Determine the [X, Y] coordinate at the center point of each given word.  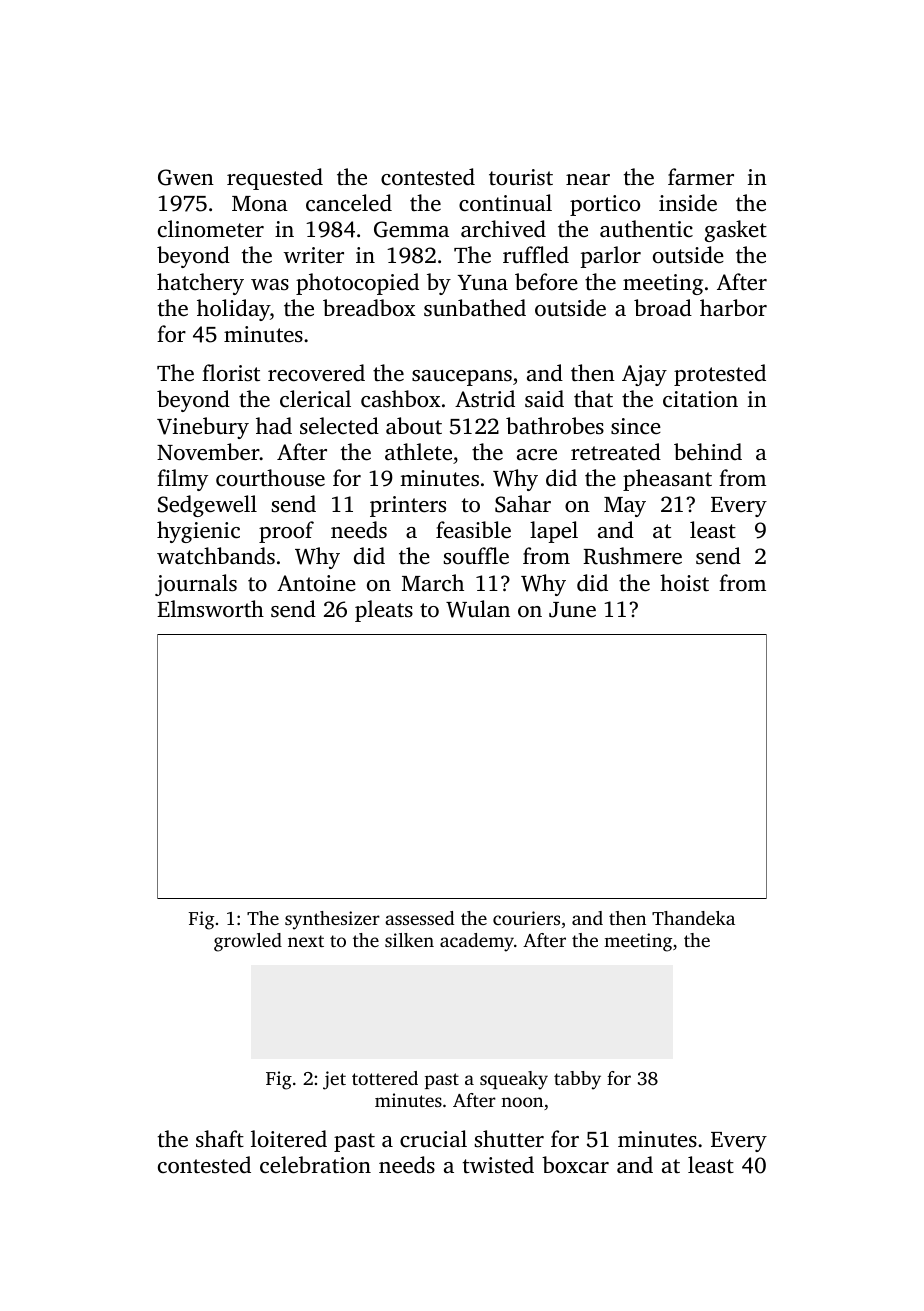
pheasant [667, 480]
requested [275, 179]
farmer [701, 177]
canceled [349, 203]
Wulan [478, 609]
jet [334, 1080]
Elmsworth [210, 609]
